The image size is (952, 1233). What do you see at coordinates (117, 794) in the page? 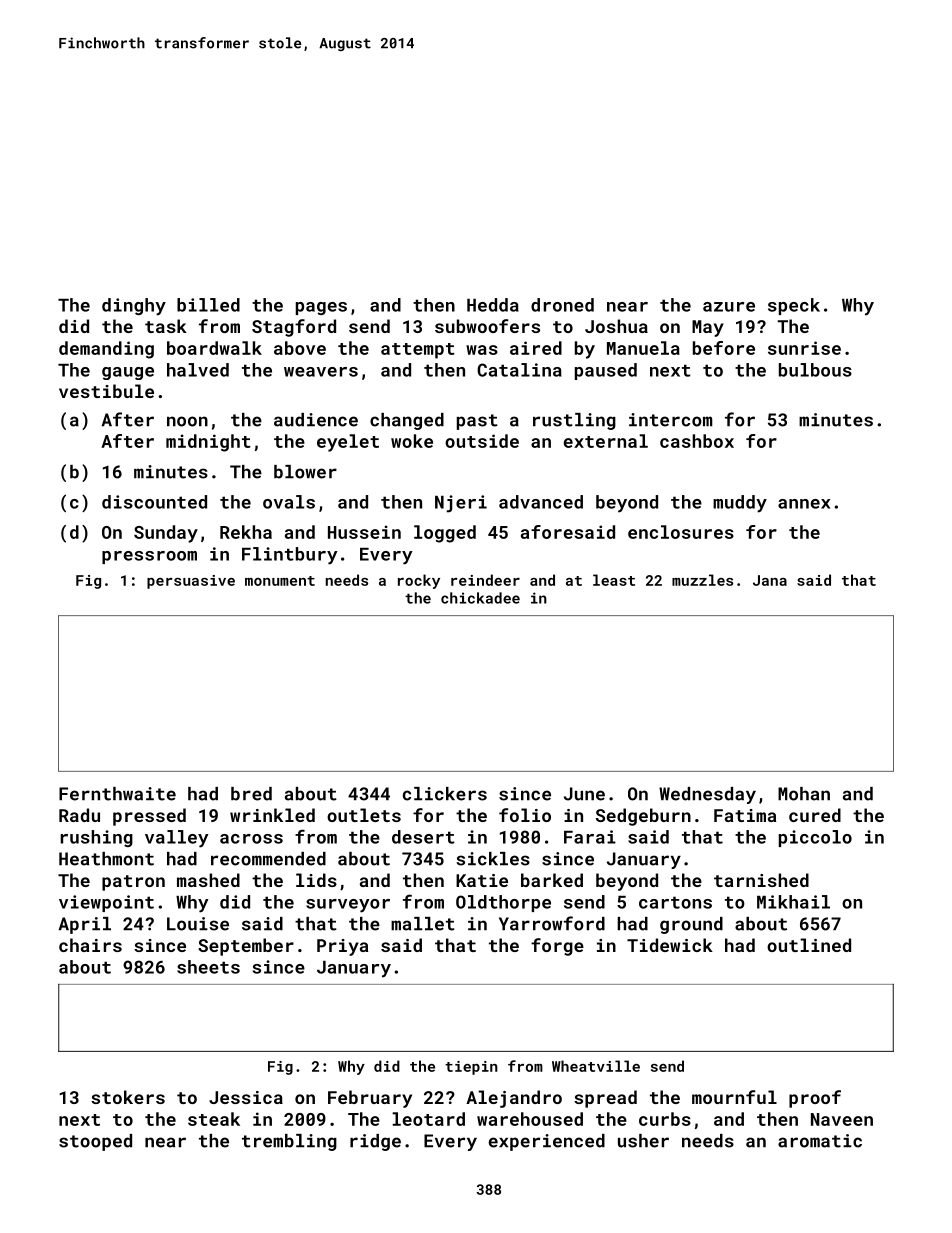
I see `Fernthwaite` at bounding box center [117, 794].
